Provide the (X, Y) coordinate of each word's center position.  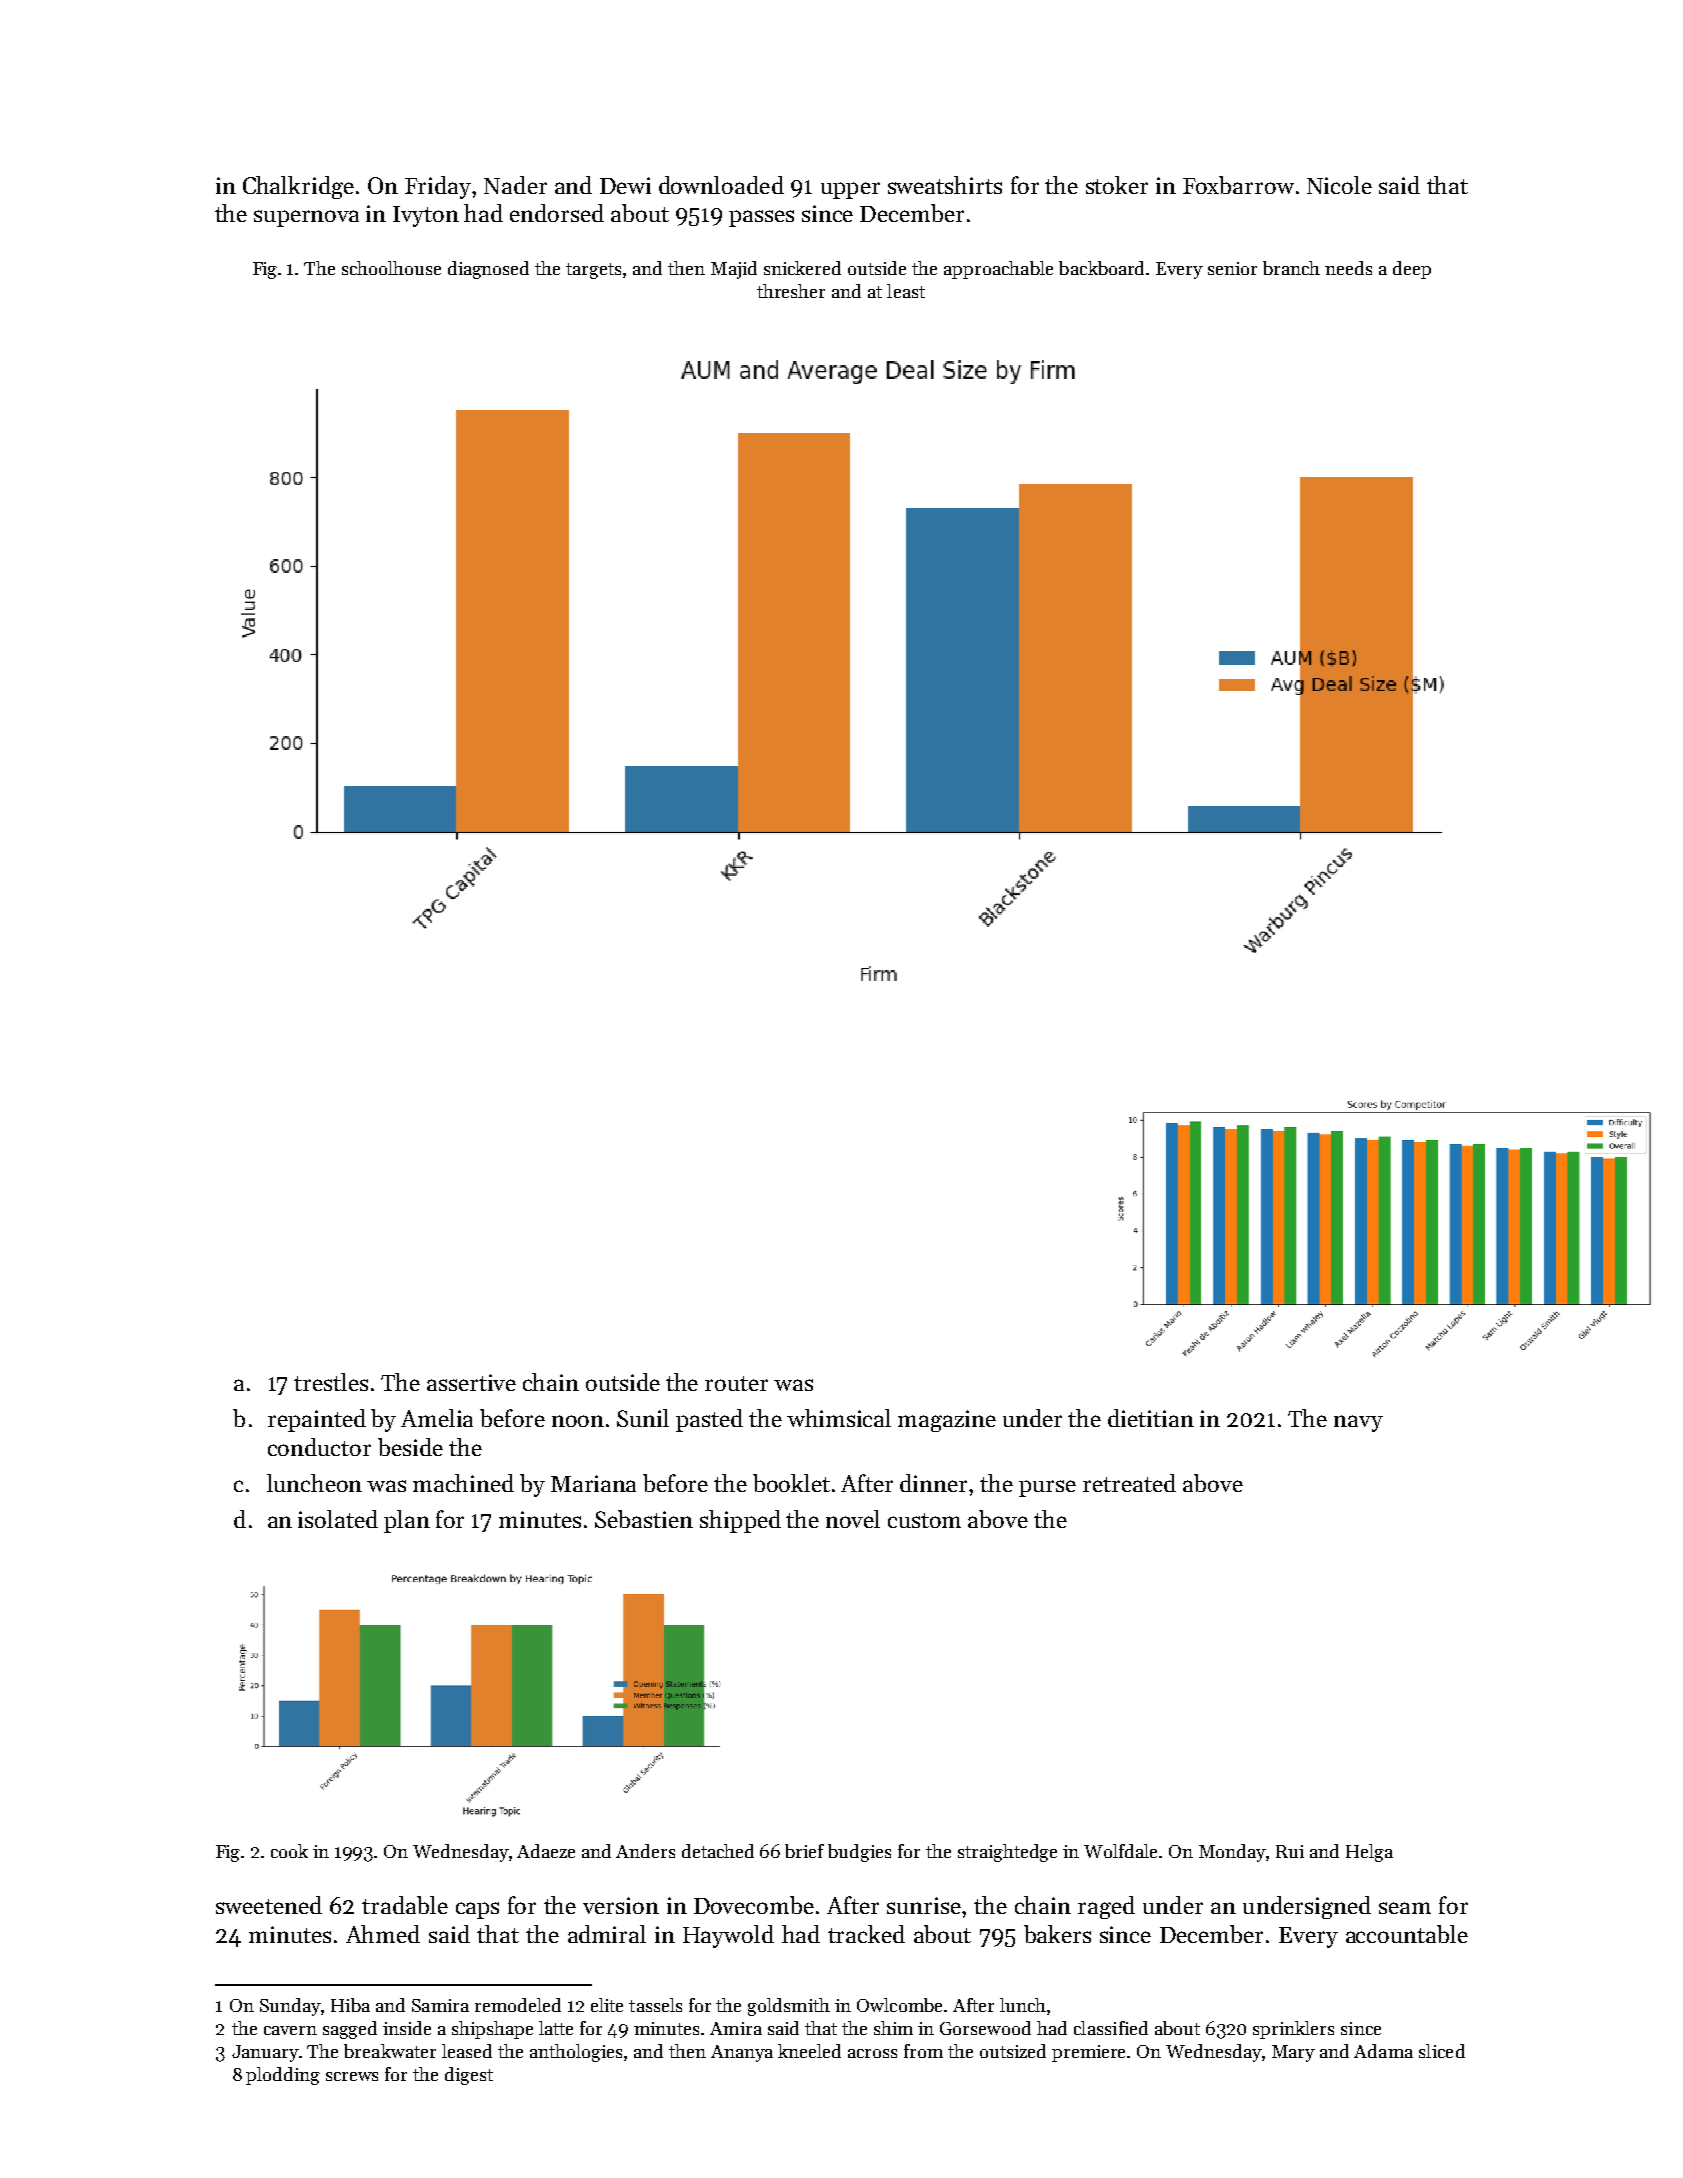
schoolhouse (391, 268)
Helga (1369, 1853)
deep (1412, 270)
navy (1358, 1423)
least (906, 291)
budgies (859, 1853)
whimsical (839, 1418)
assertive (471, 1382)
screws (352, 2076)
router (736, 1383)
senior (1232, 268)
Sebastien (644, 1519)
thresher (791, 291)
